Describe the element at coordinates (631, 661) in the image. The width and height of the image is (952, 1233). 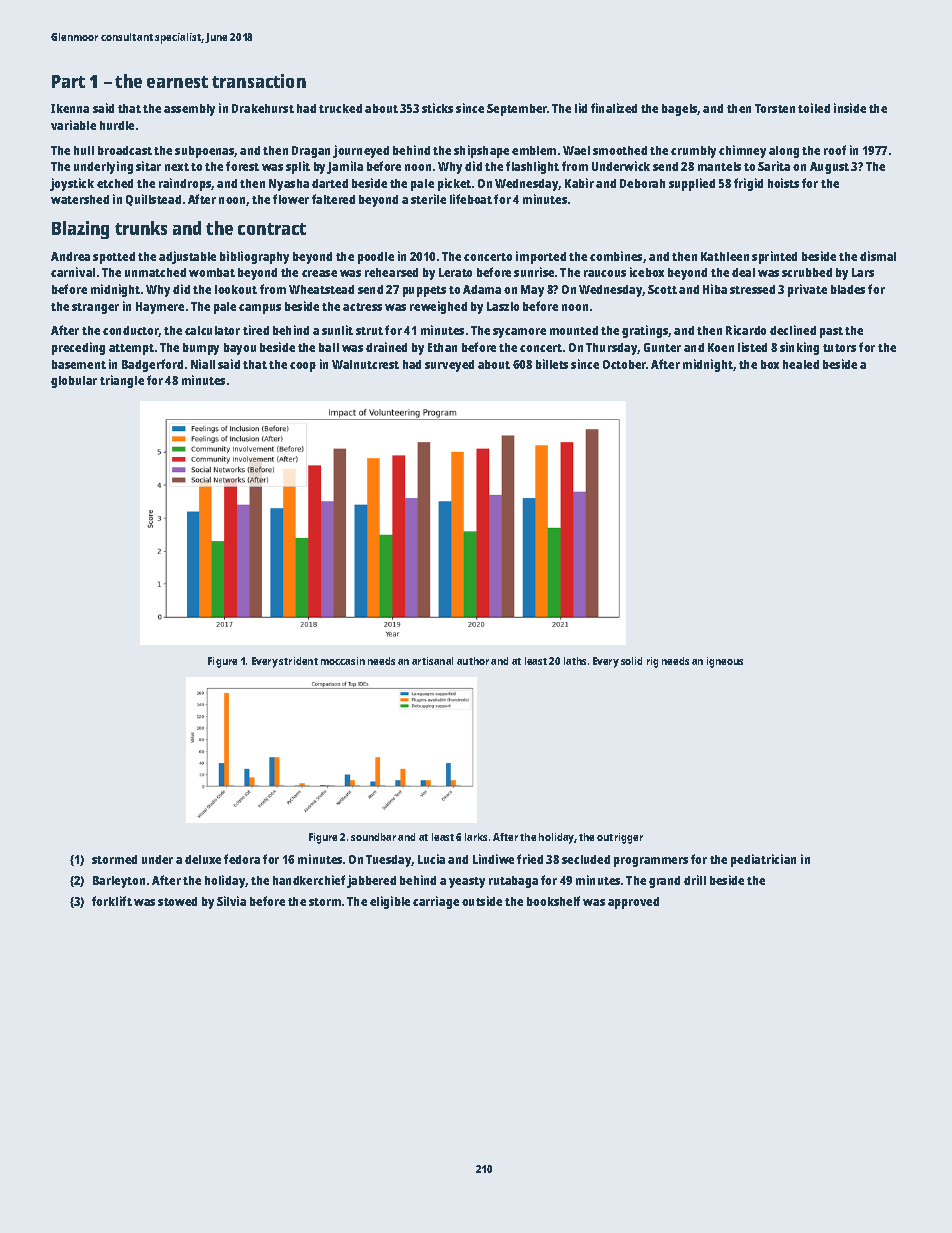
I see `solid` at that location.
